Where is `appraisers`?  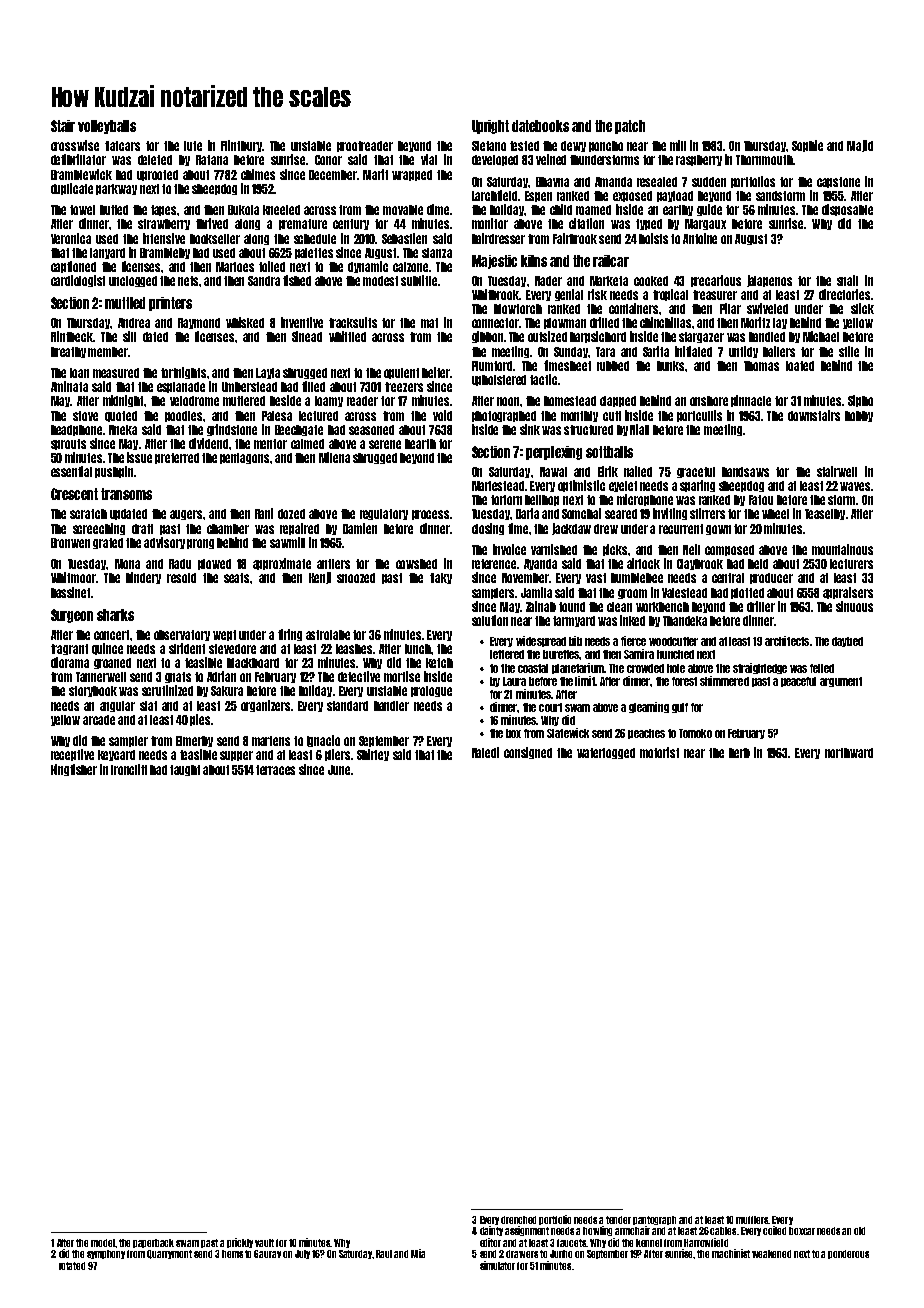
appraisers is located at coordinates (848, 593).
